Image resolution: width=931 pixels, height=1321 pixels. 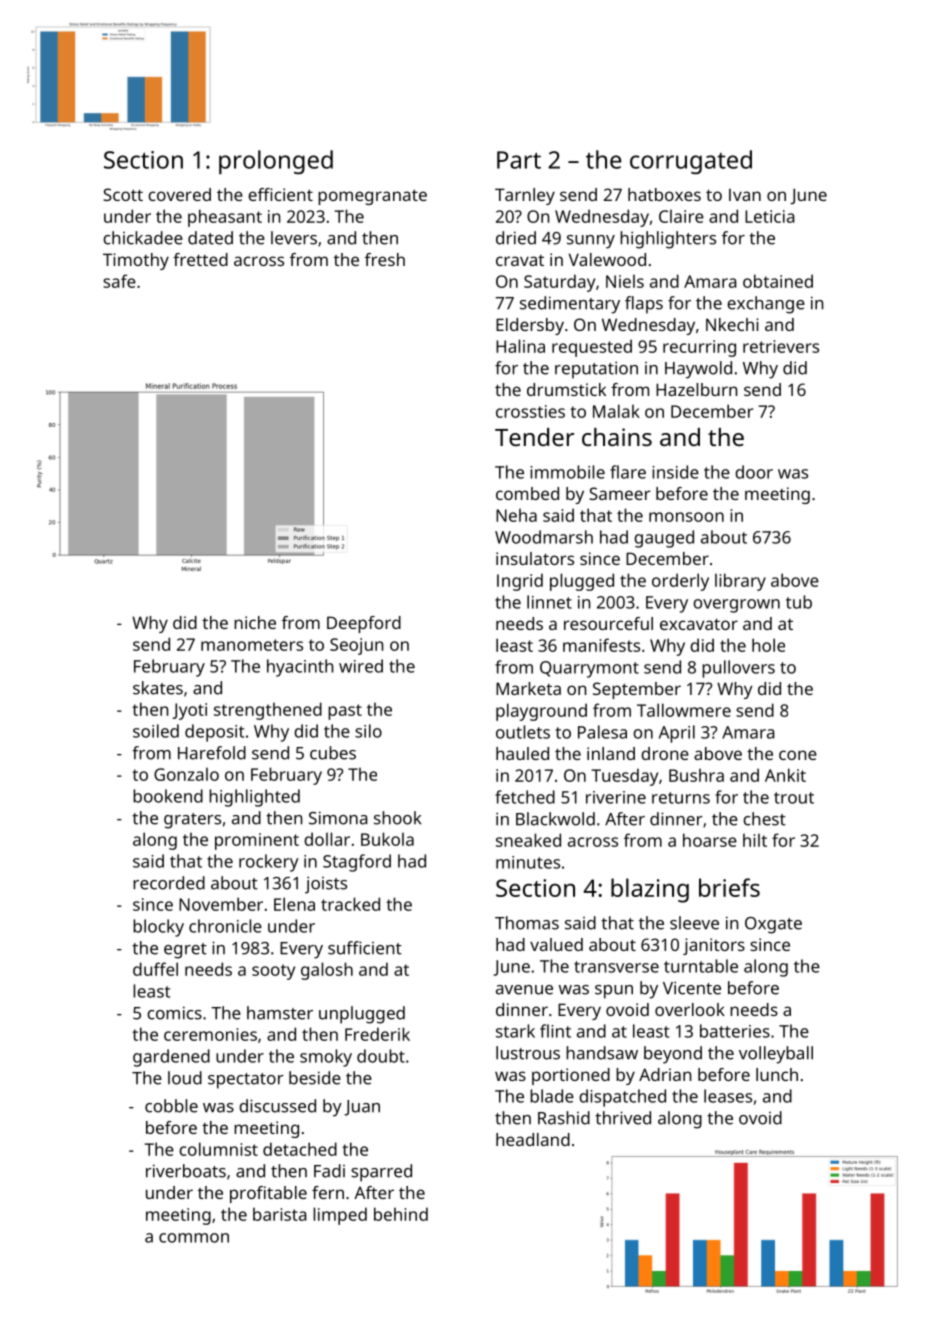 What do you see at coordinates (365, 948) in the page?
I see `sufficient` at bounding box center [365, 948].
